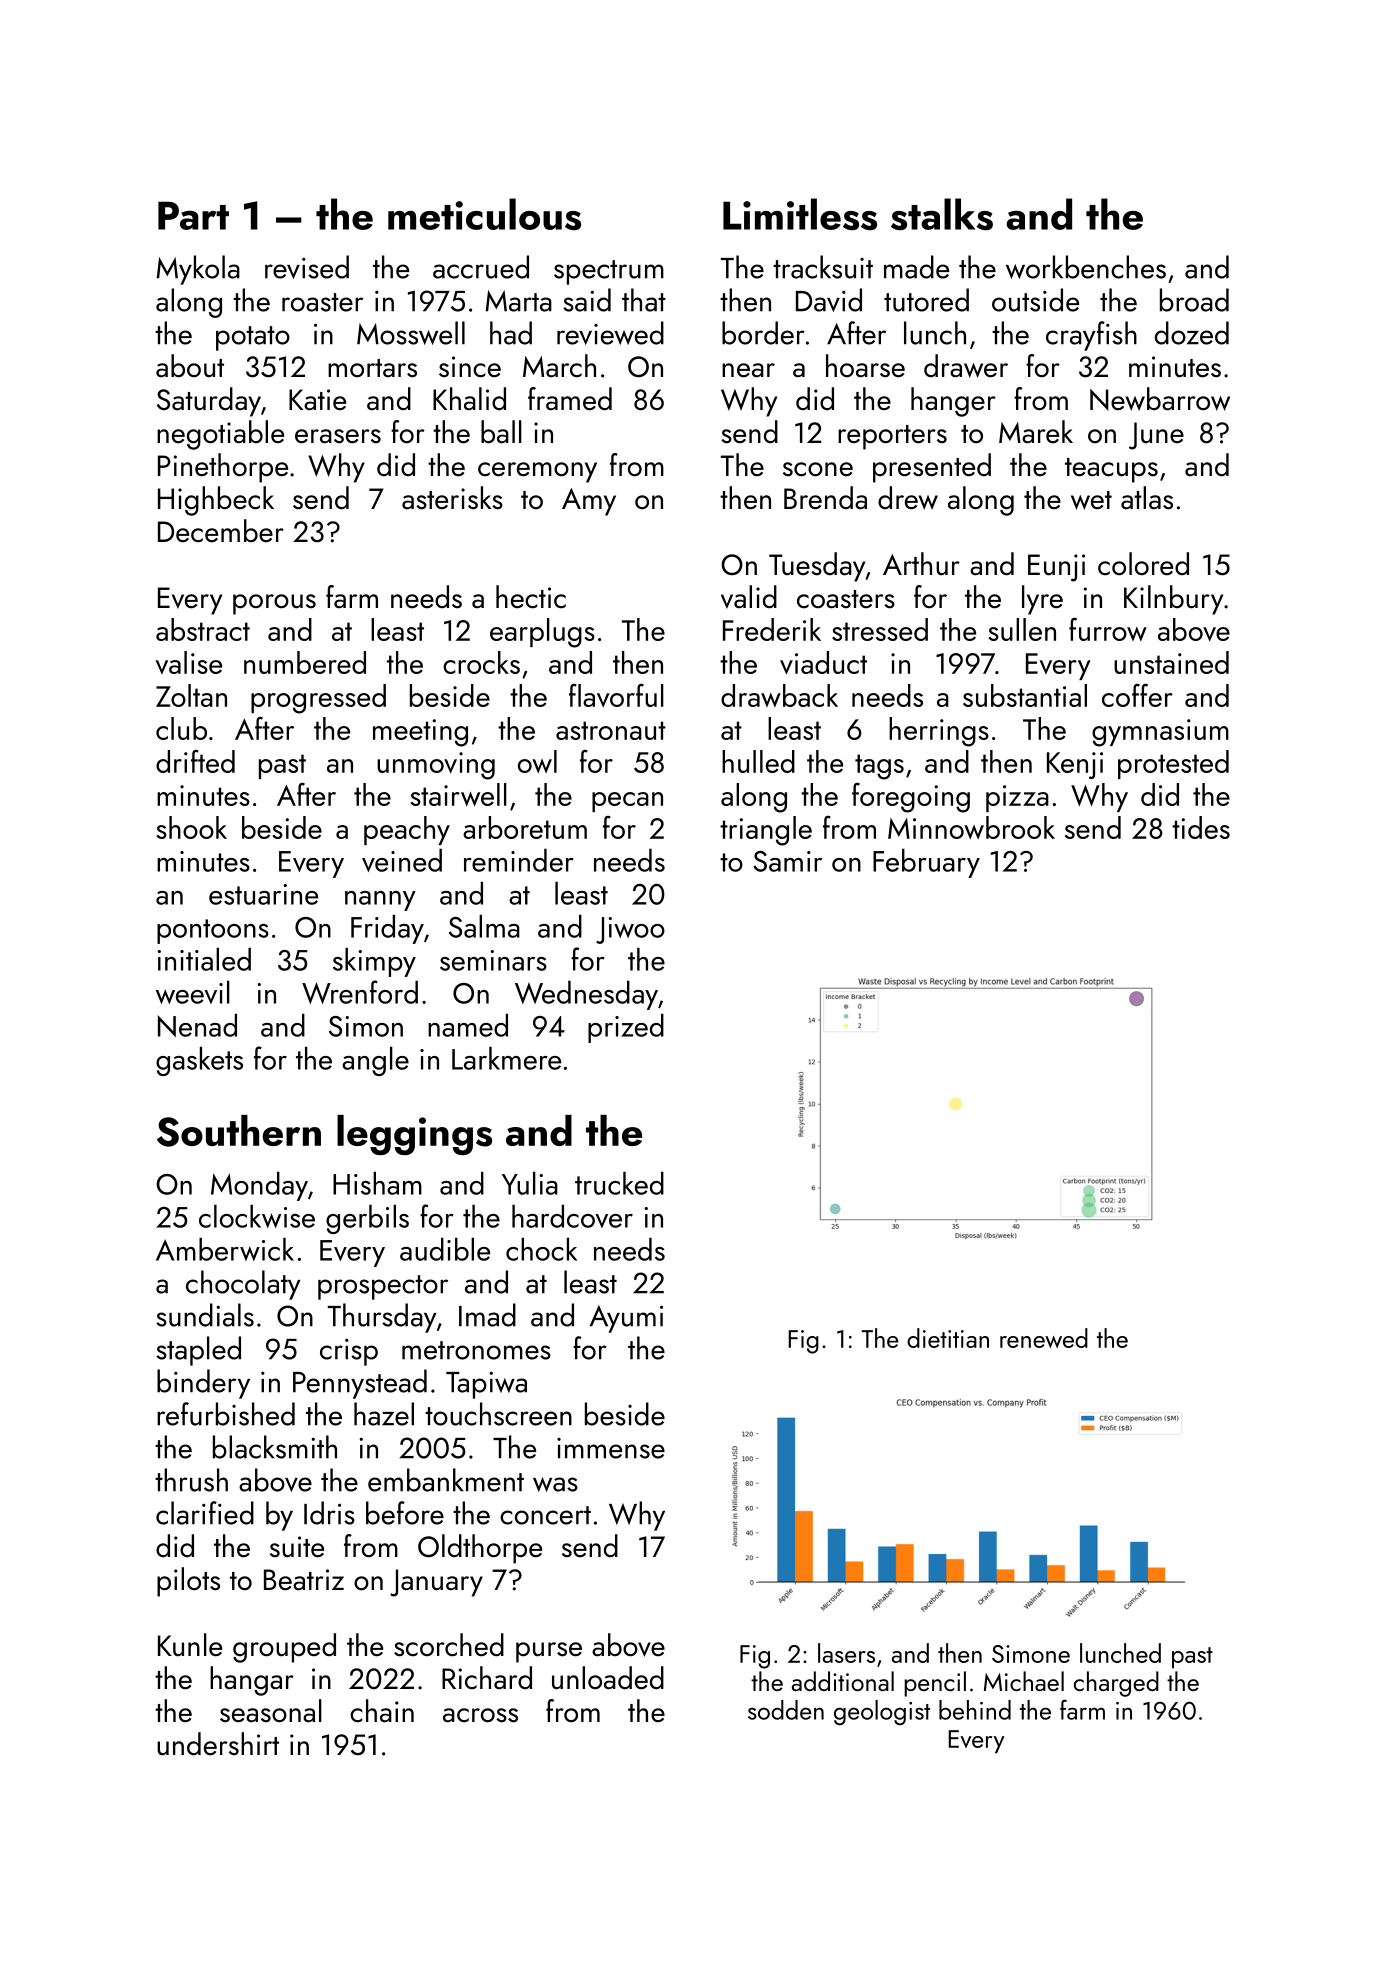 Image resolution: width=1386 pixels, height=1969 pixels. Describe the element at coordinates (1086, 267) in the screenshot. I see `workbenches` at that location.
